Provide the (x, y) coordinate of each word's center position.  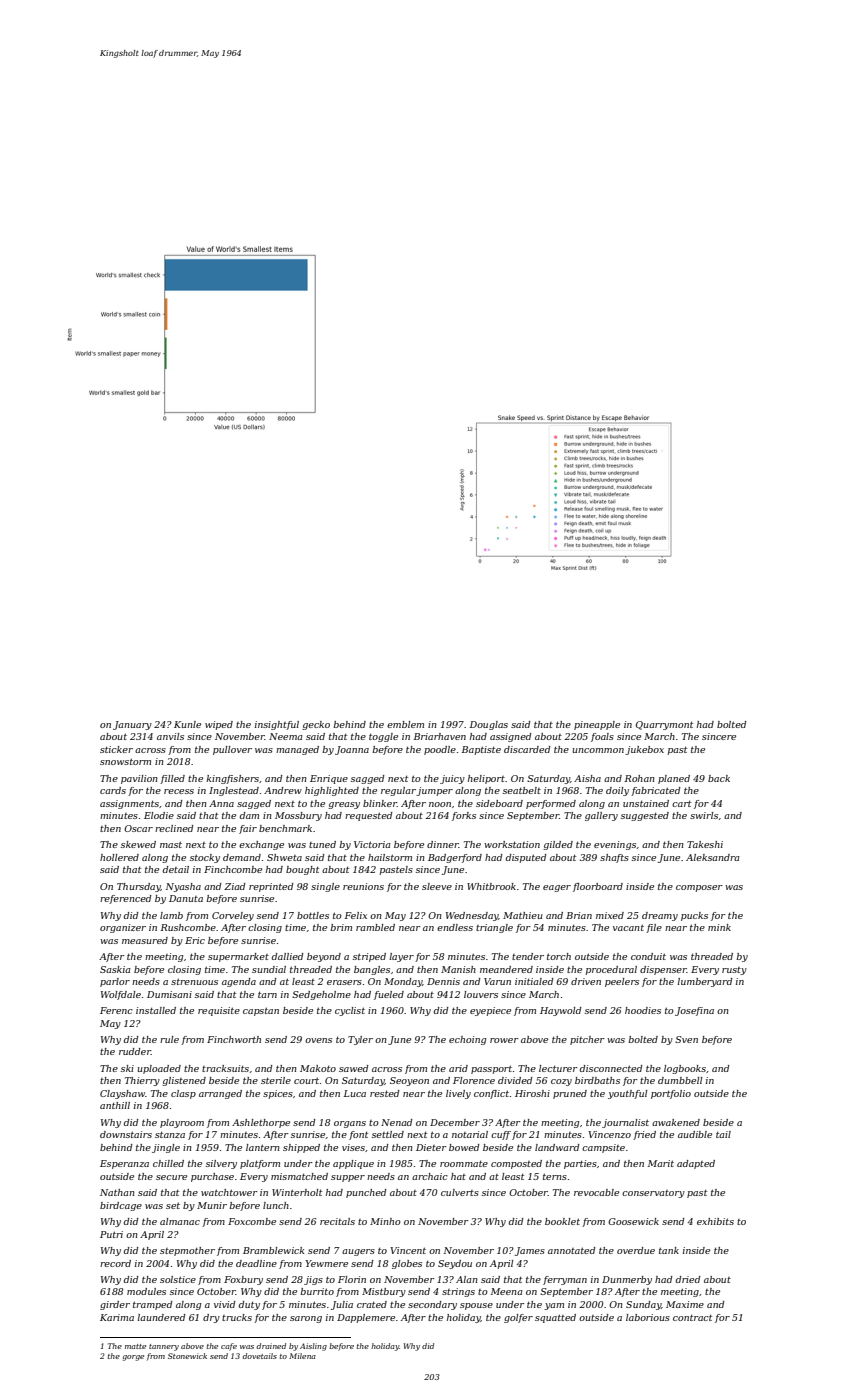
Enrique (329, 779)
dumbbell (680, 1080)
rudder (135, 1051)
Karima (117, 1317)
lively (458, 1094)
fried (644, 1135)
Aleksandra (713, 857)
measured (145, 940)
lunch (276, 1205)
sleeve (437, 886)
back (719, 778)
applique (353, 1164)
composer (699, 888)
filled (172, 779)
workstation (512, 844)
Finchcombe (233, 869)
